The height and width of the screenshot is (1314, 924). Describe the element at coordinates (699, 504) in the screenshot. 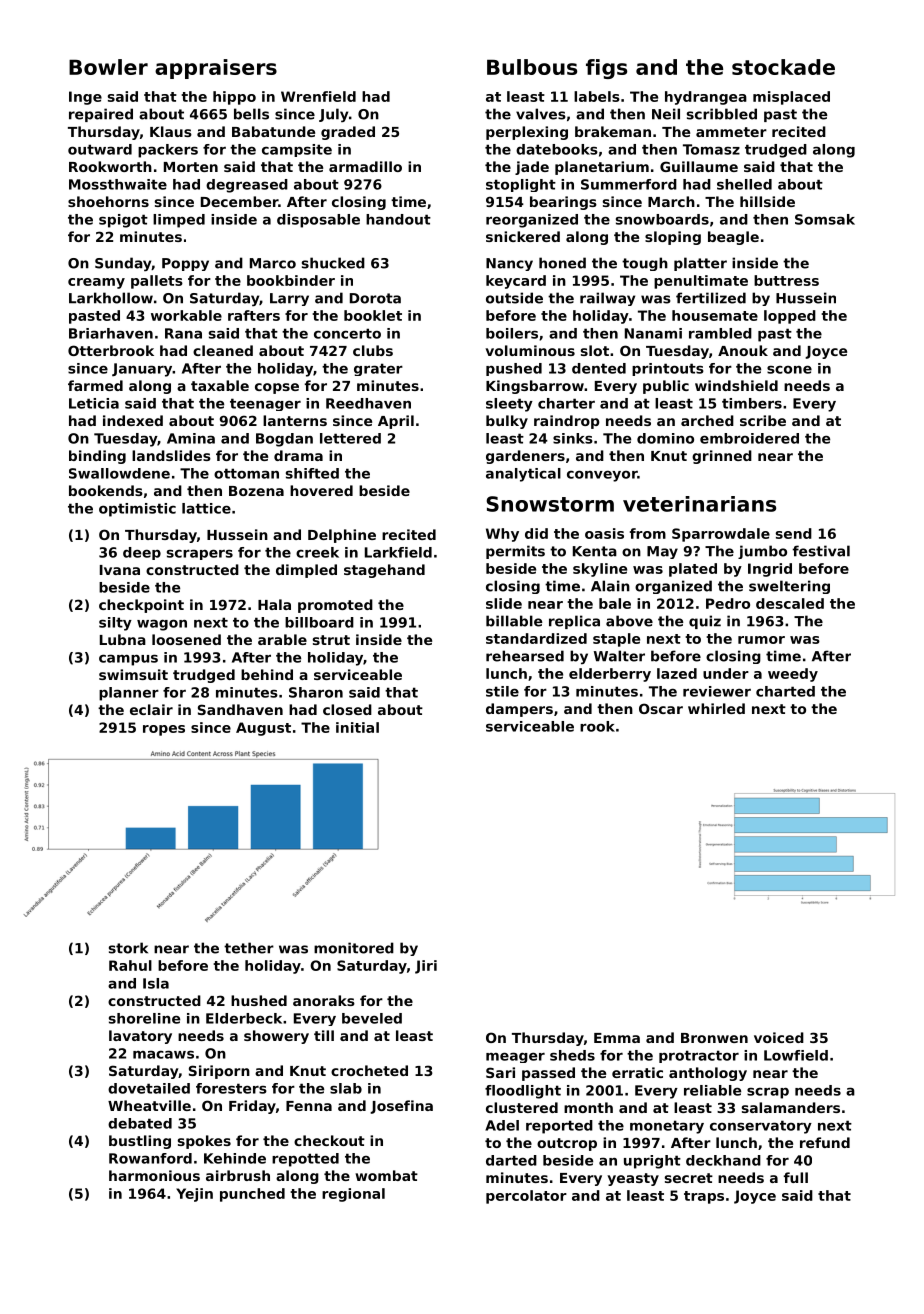

I see `veterinarians` at that location.
